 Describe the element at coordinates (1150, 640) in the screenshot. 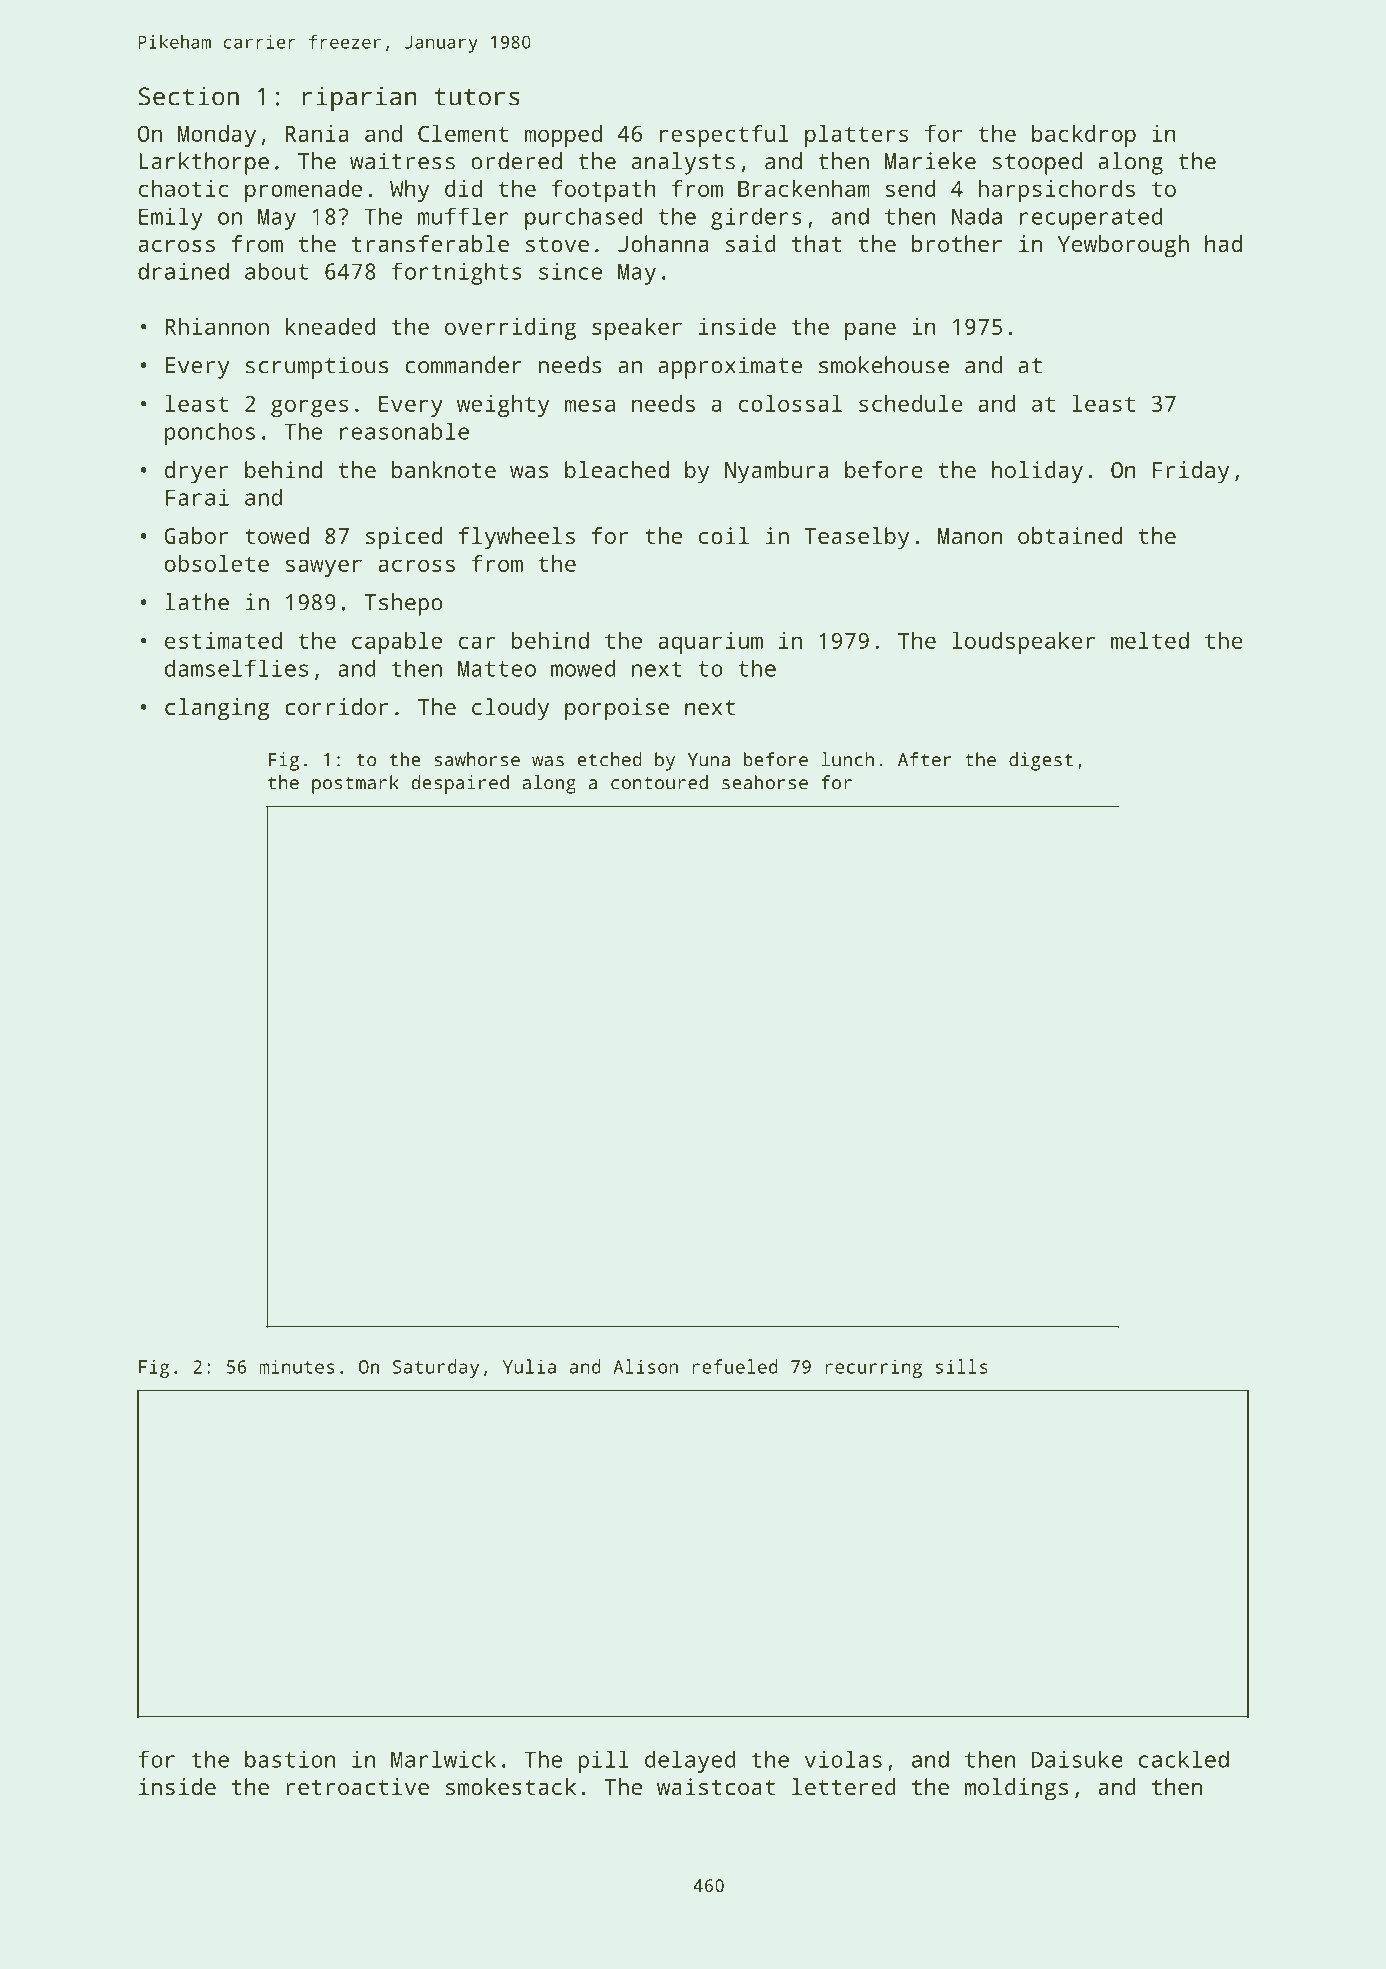

I see `melted` at that location.
